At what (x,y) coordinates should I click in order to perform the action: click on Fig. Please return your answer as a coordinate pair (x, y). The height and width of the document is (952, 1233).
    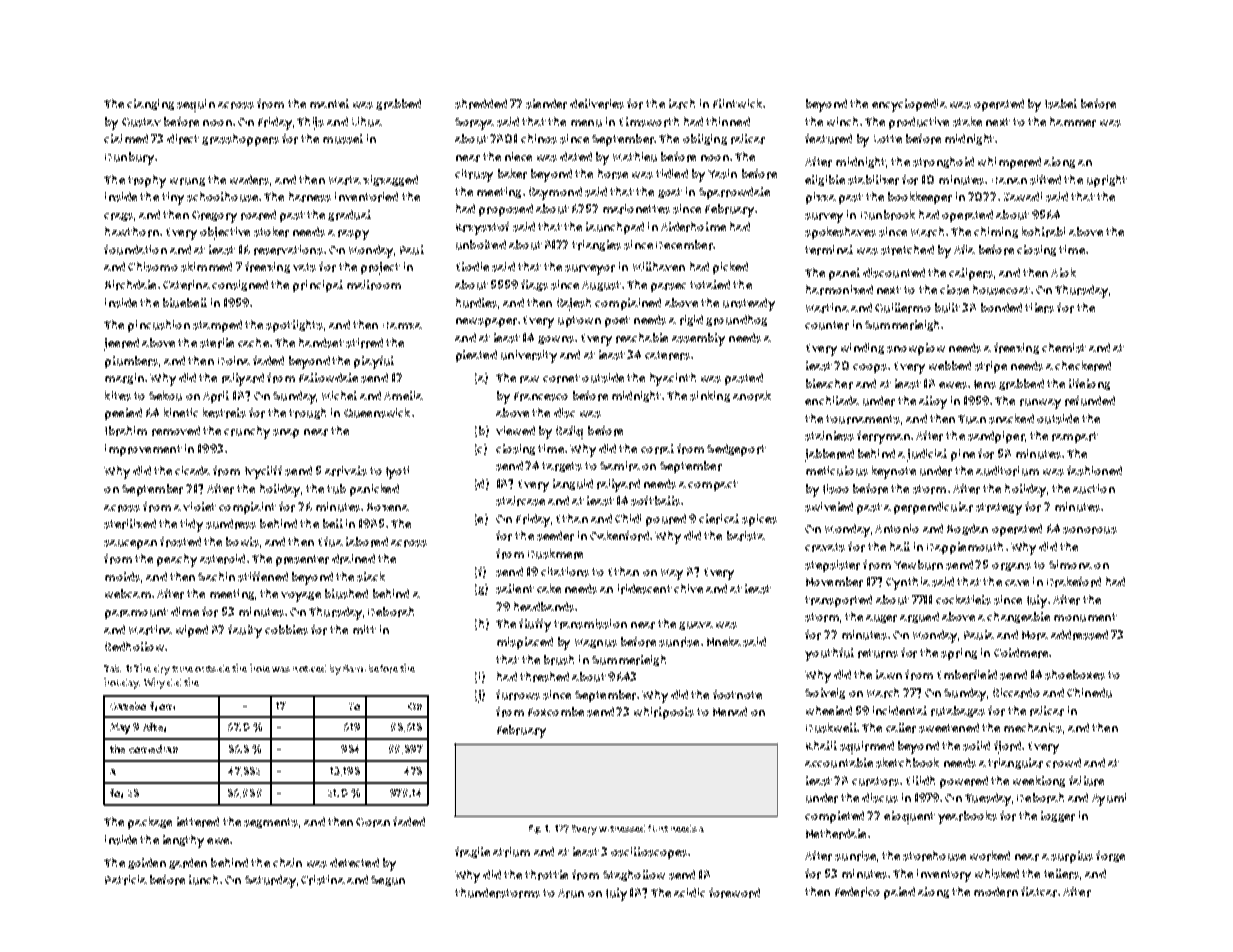
    Looking at the image, I should click on (535, 829).
